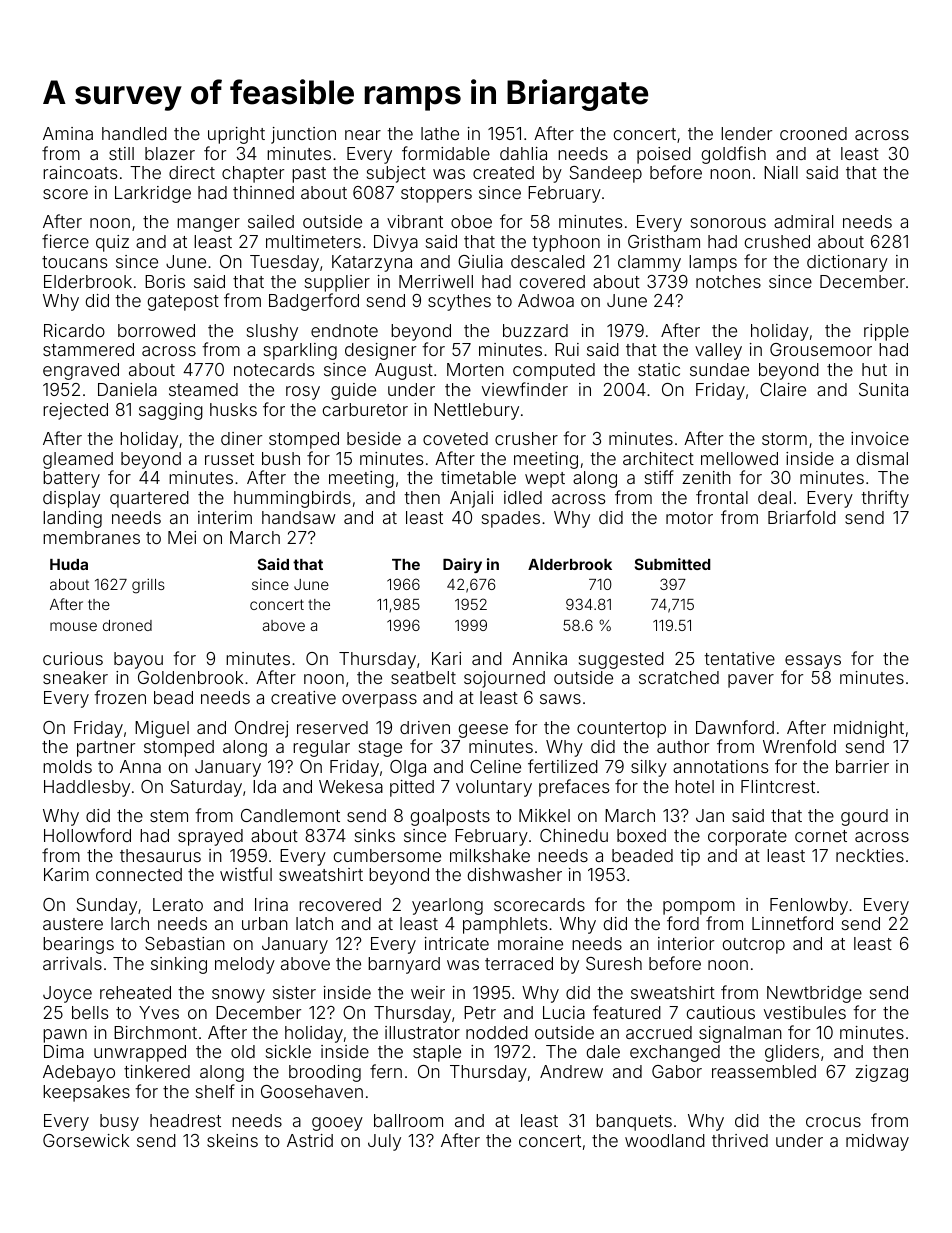  I want to click on pitted, so click(412, 788).
